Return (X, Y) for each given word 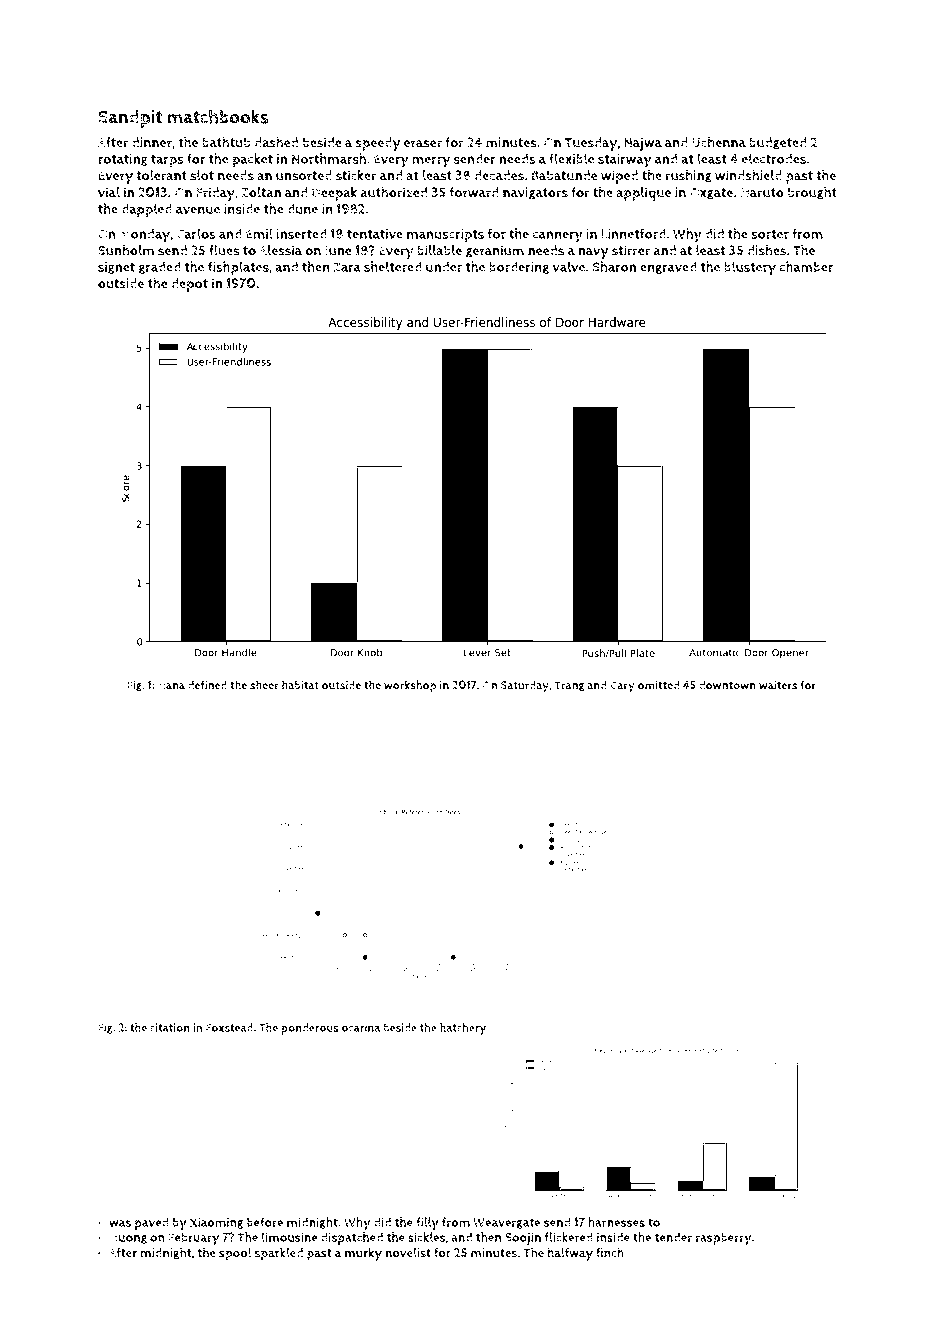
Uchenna (719, 142)
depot (189, 285)
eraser (423, 144)
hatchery (463, 1029)
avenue (198, 210)
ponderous (310, 1029)
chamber (806, 266)
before (265, 1222)
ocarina (361, 1027)
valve (569, 266)
